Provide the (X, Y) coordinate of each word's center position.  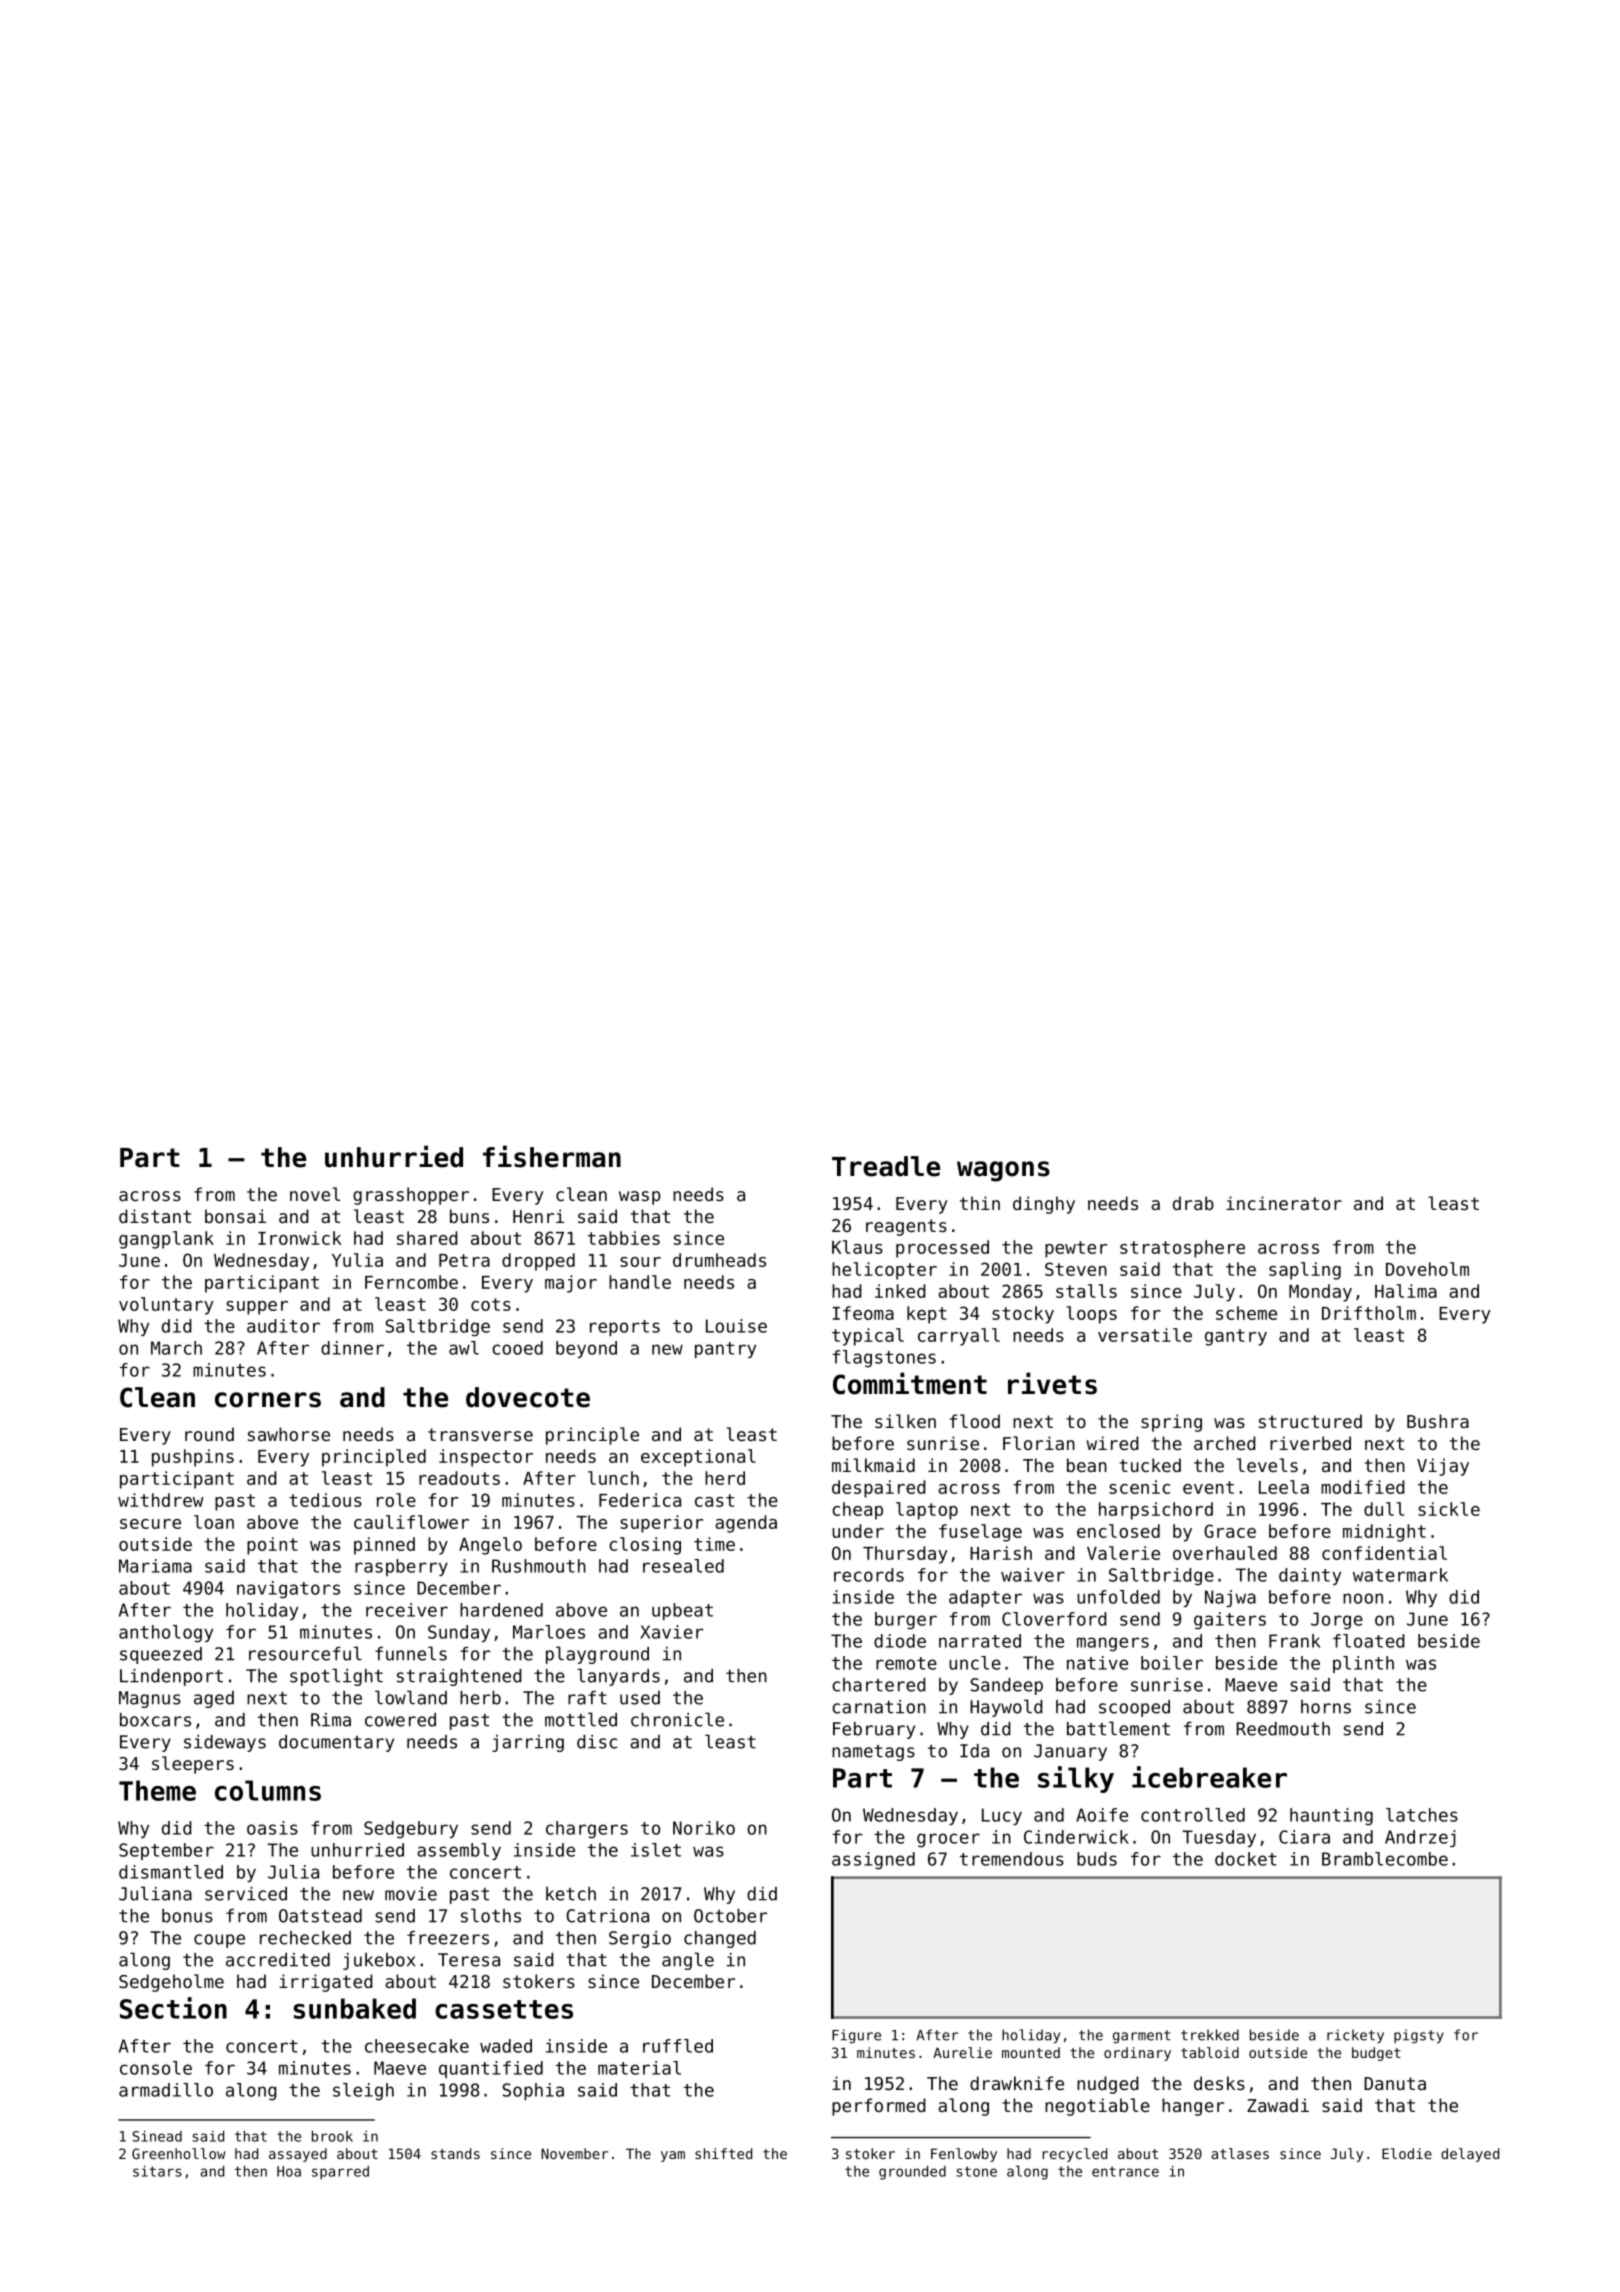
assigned (873, 1861)
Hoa (289, 2171)
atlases (1240, 2153)
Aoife (1102, 1815)
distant (155, 1216)
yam (673, 2156)
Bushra (1438, 1421)
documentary (336, 1743)
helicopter (884, 1271)
